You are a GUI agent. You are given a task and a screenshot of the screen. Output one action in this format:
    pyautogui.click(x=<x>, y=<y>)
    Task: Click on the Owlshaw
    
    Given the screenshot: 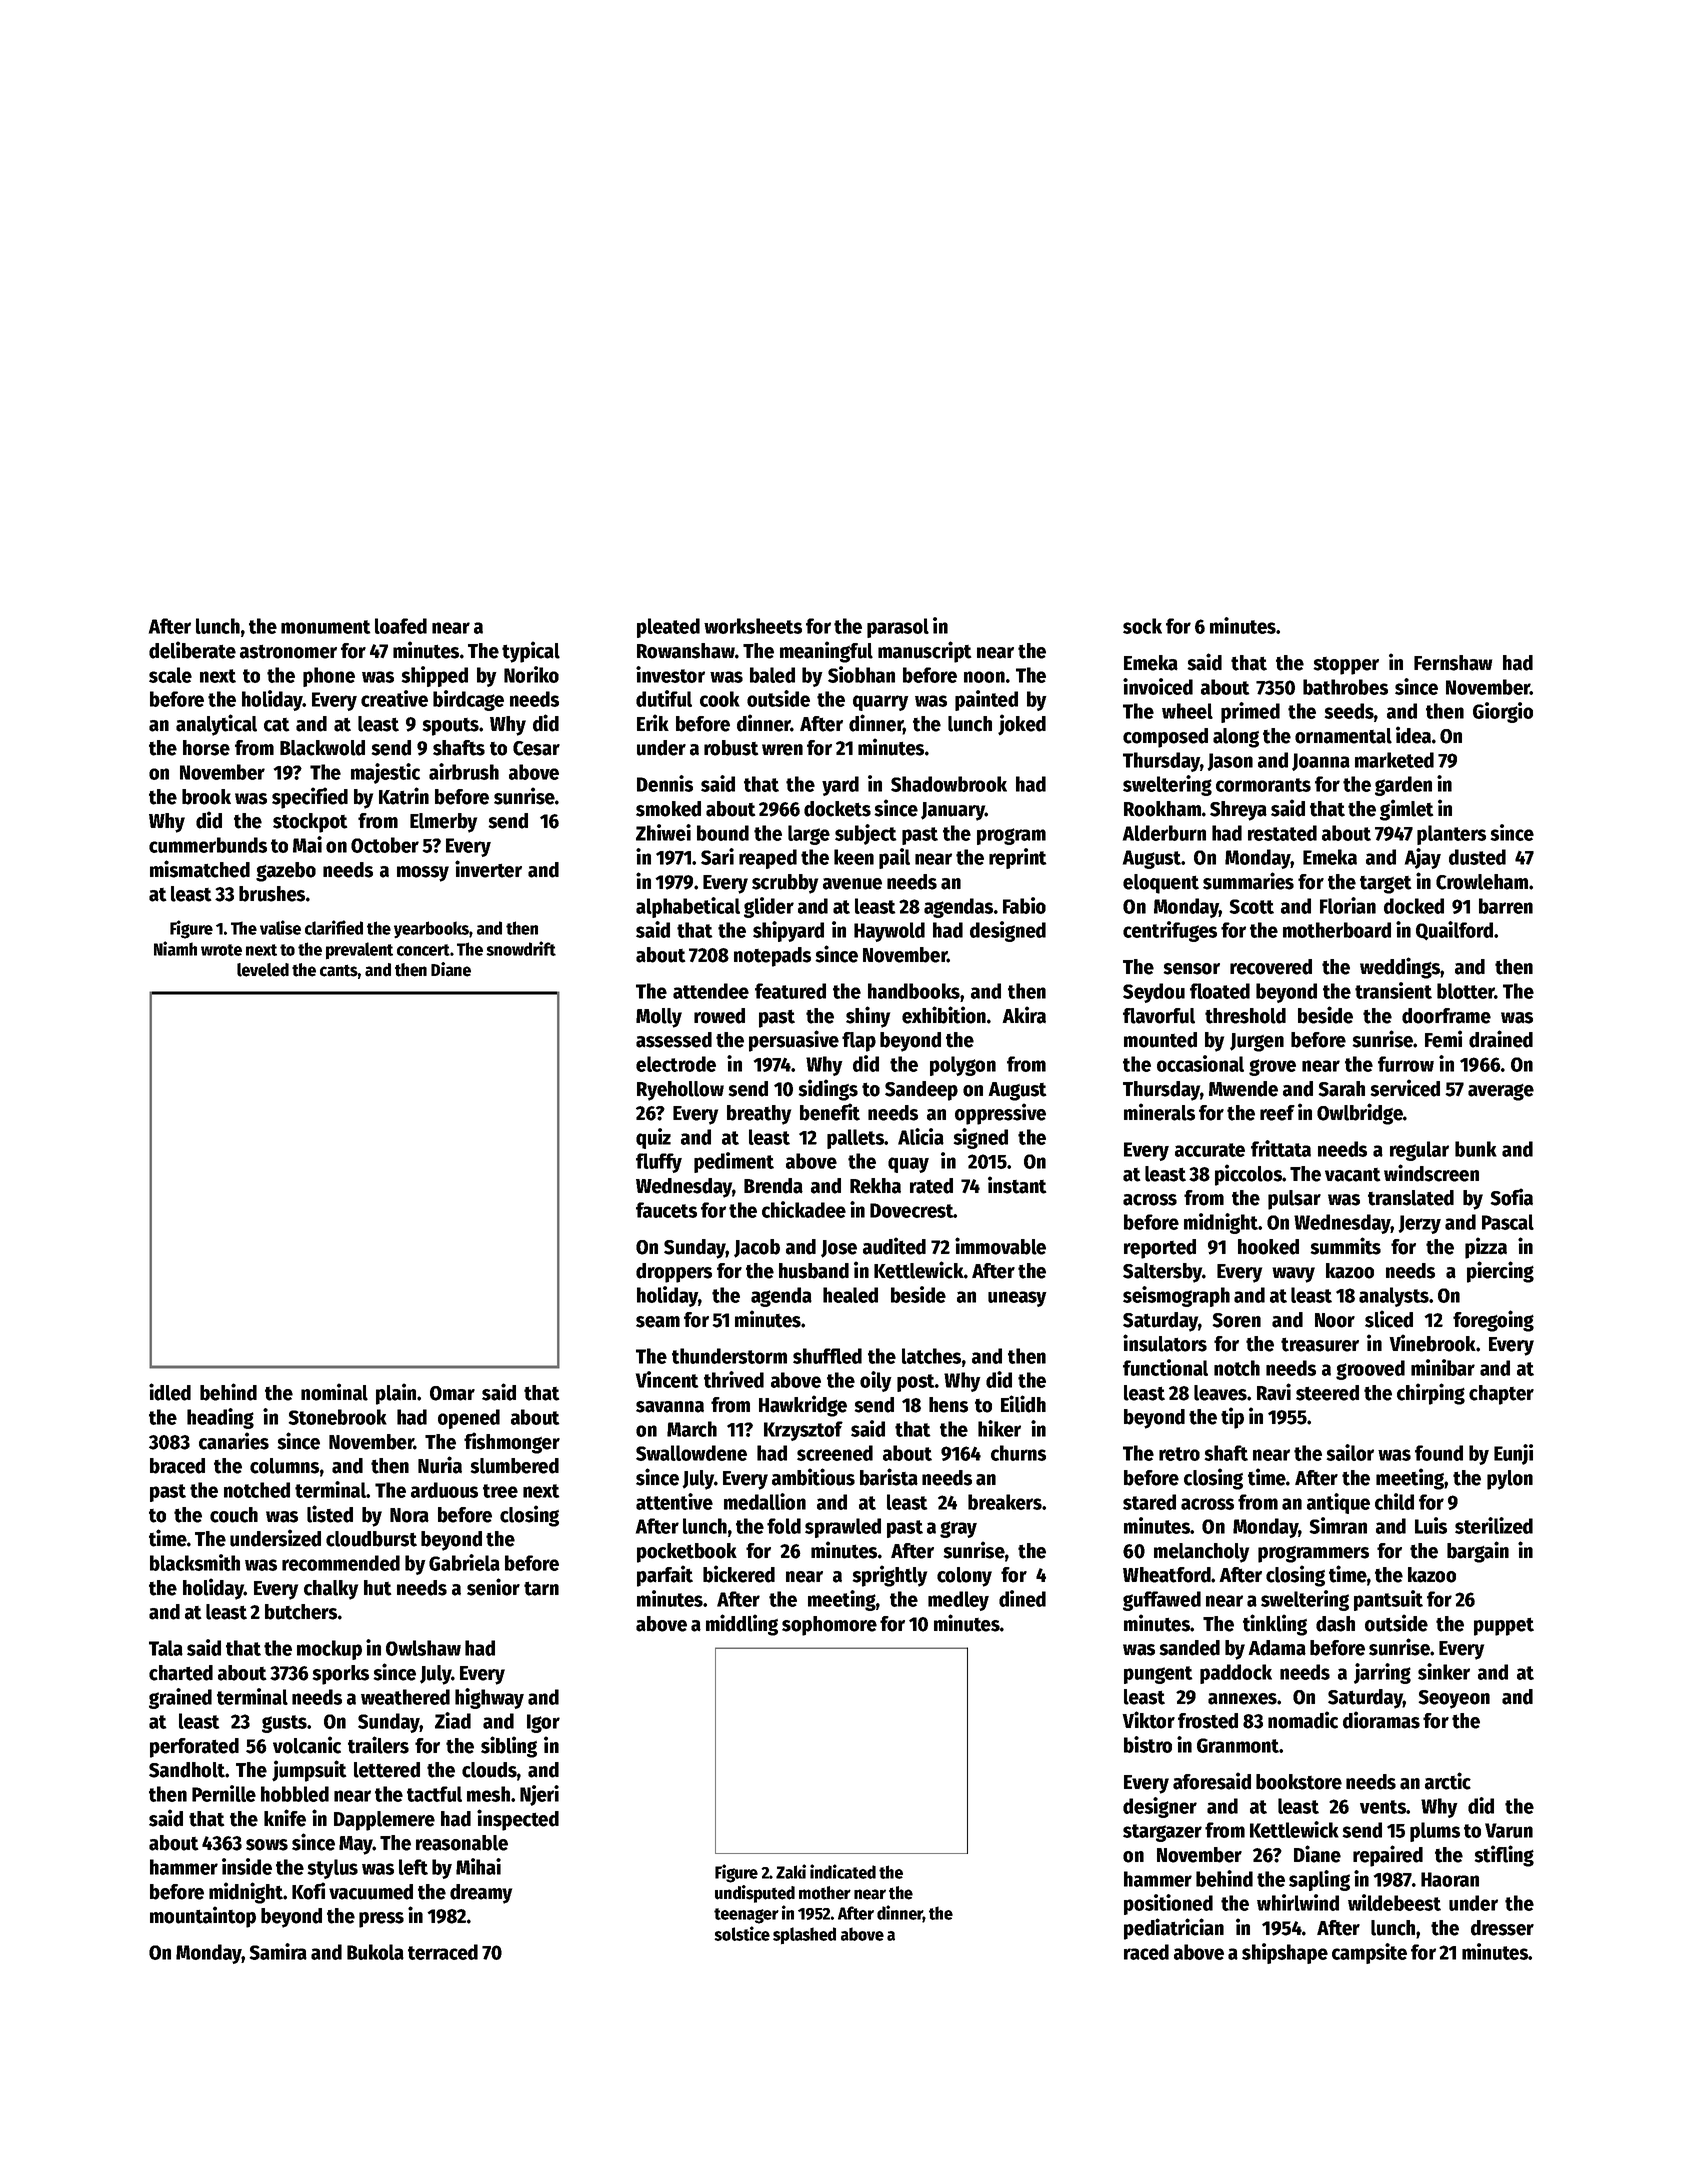 What is the action you would take?
    pyautogui.click(x=423, y=1648)
